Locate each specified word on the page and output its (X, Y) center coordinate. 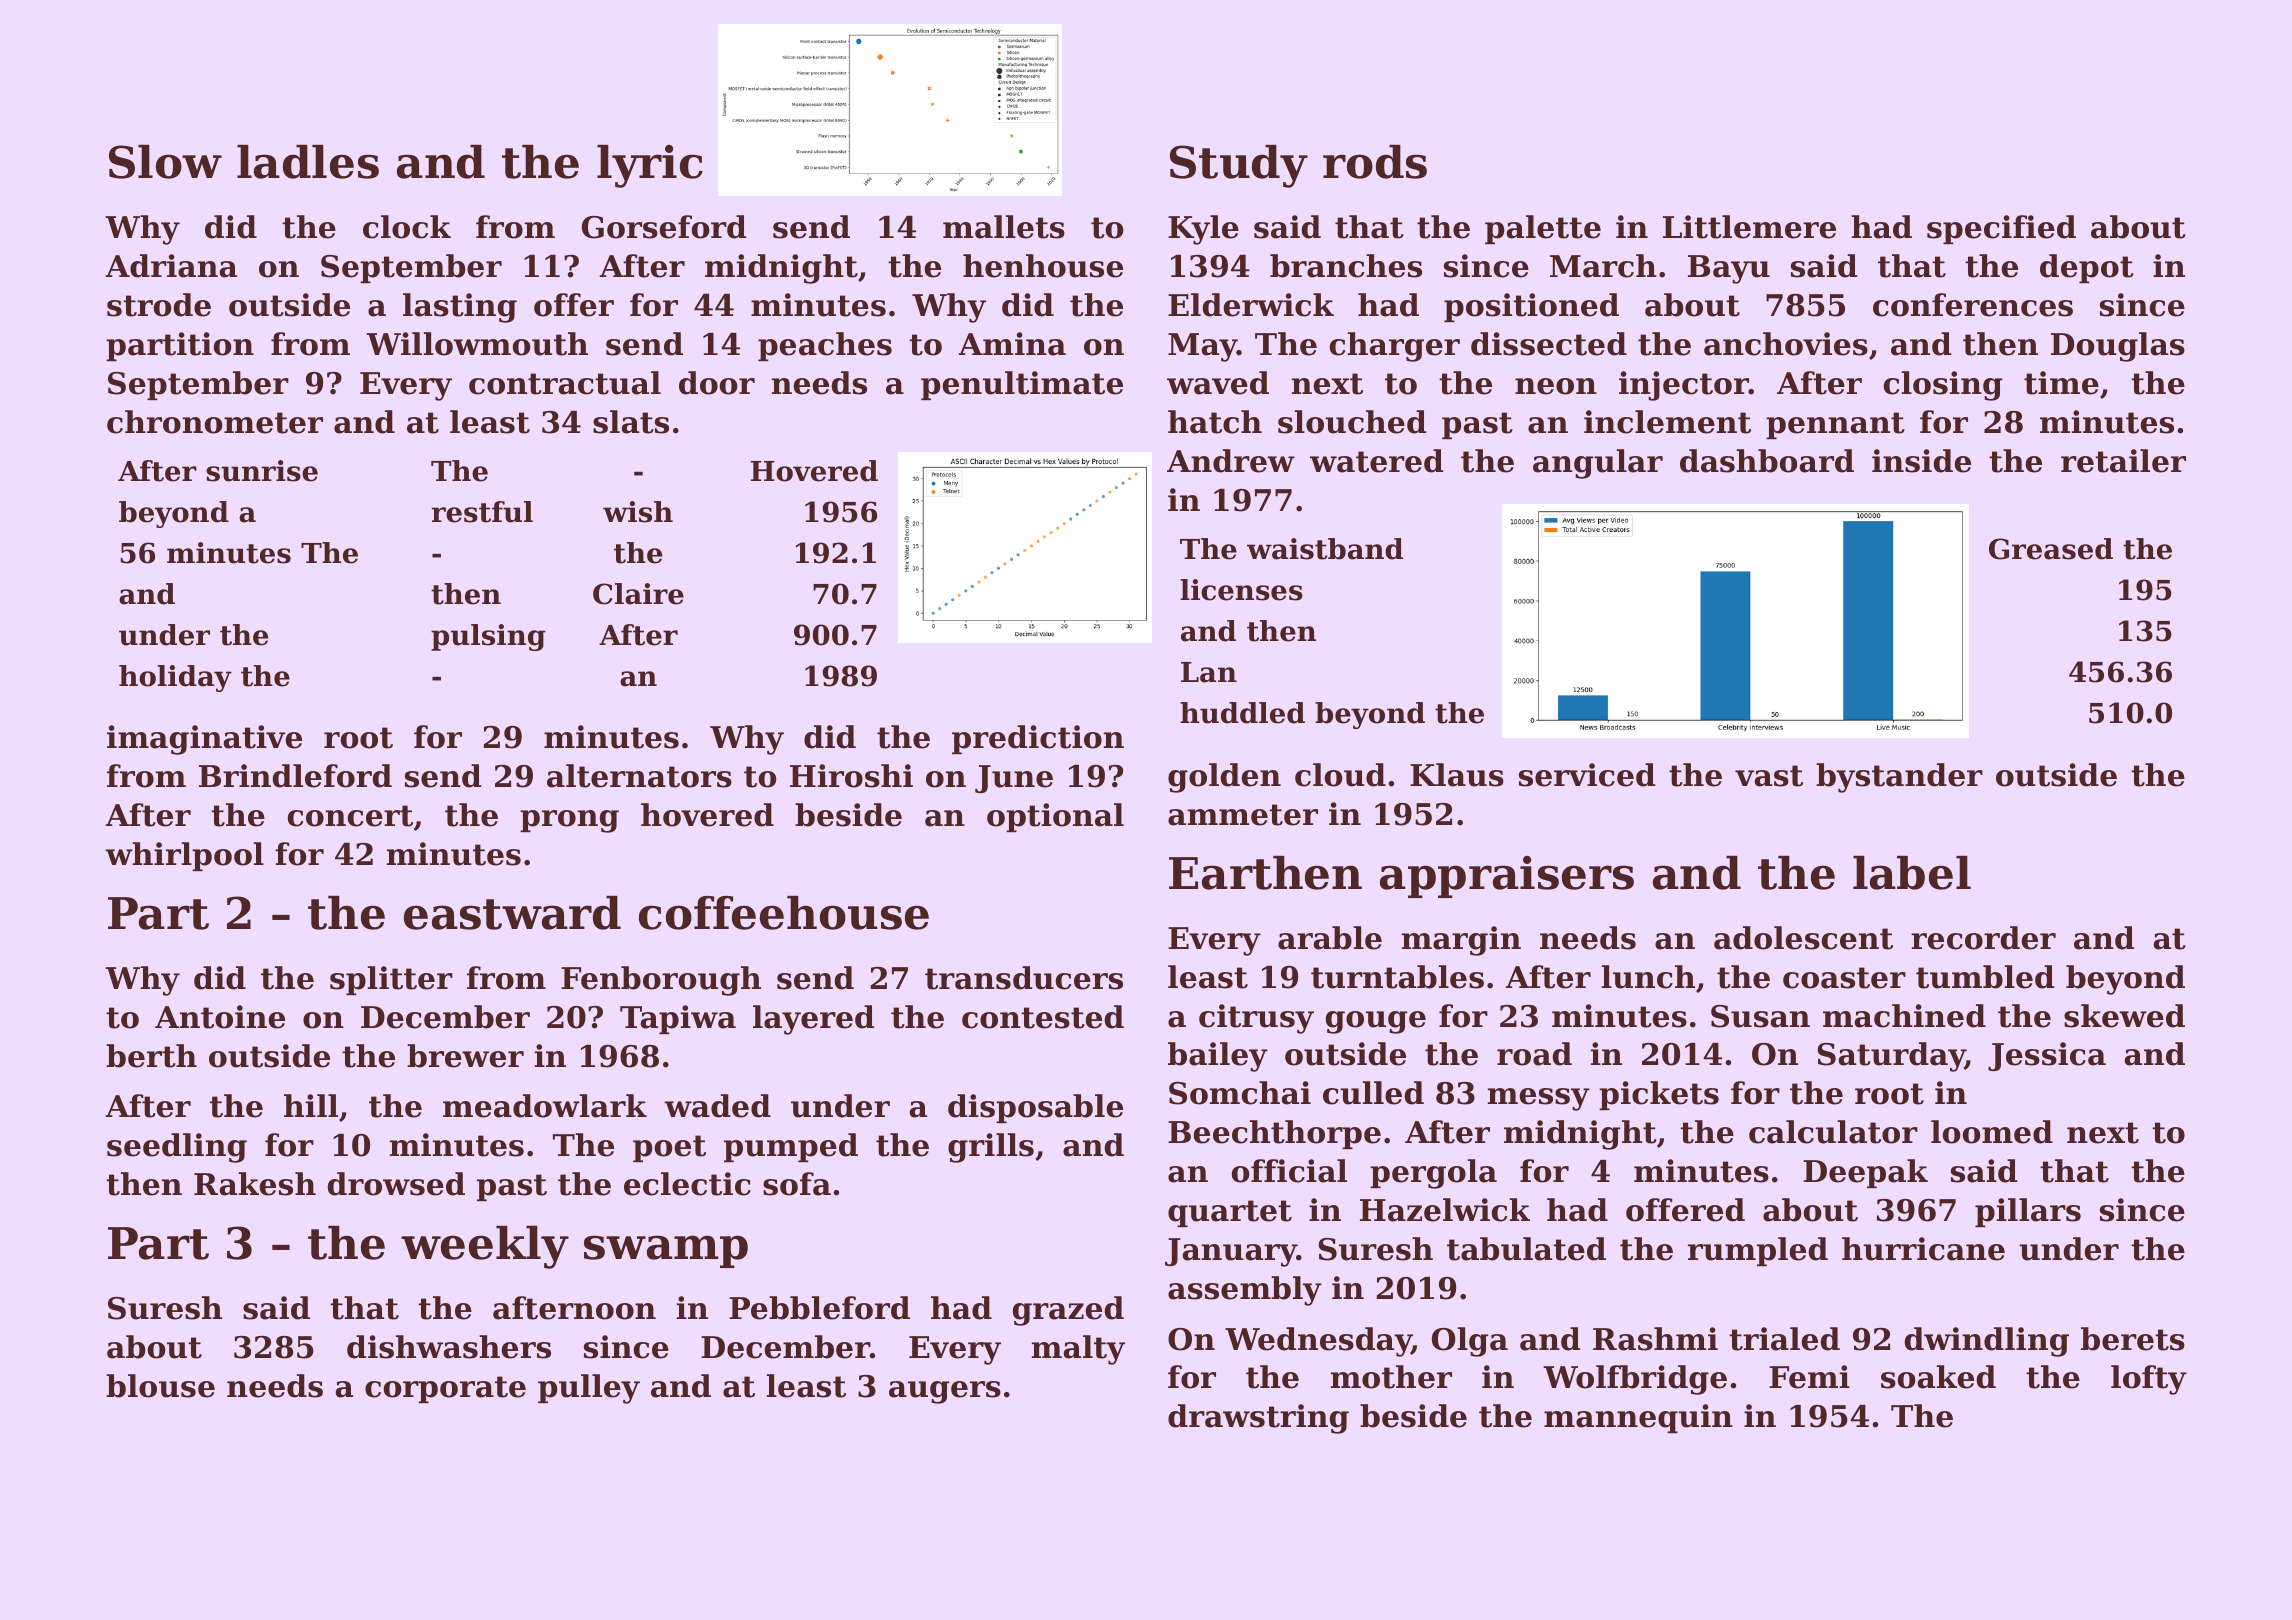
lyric (650, 166)
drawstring (1258, 1419)
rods (1375, 162)
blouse (160, 1386)
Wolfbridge (1635, 1380)
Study (1239, 166)
